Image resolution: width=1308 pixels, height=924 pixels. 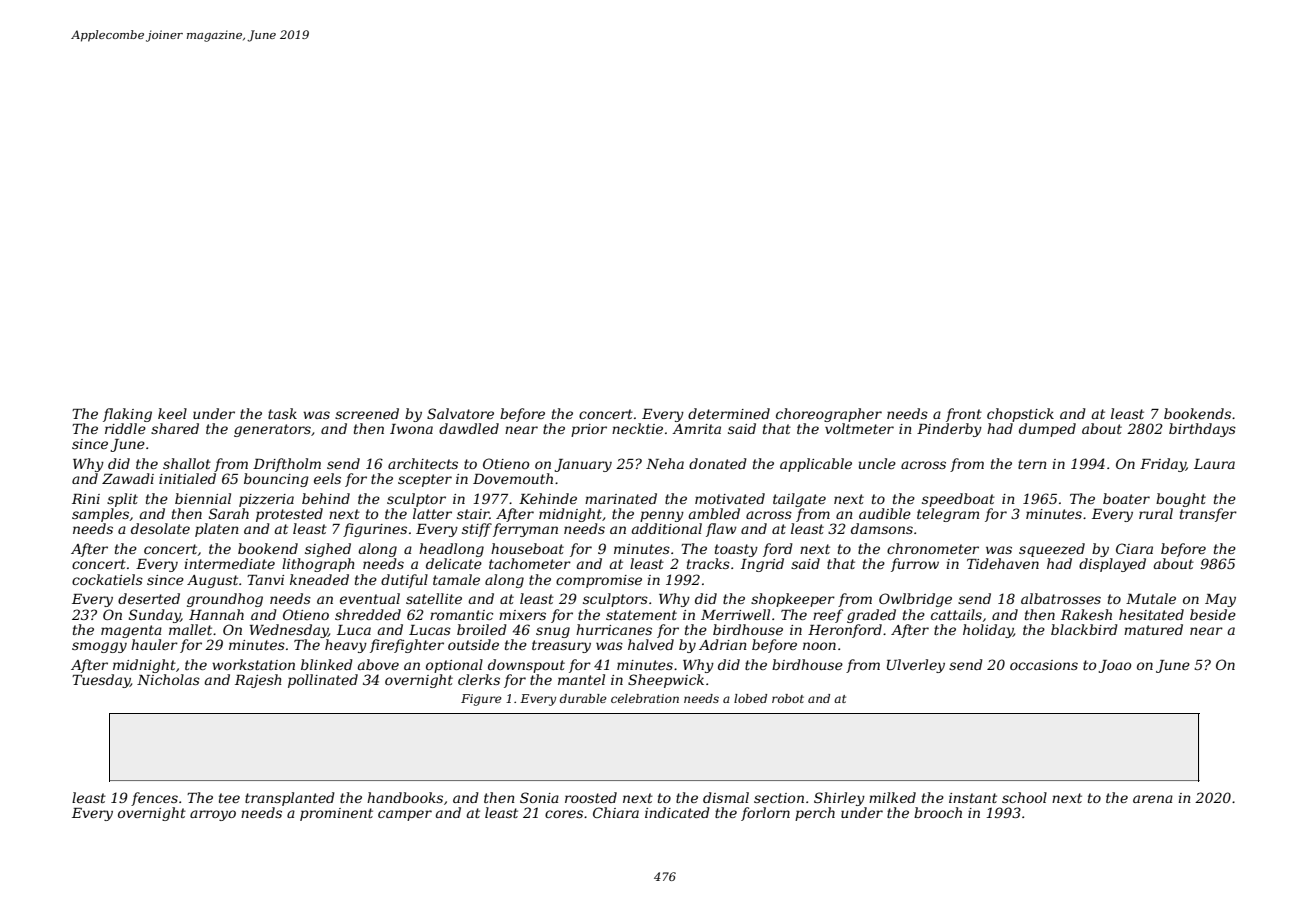 I want to click on chronometer, so click(x=933, y=548).
